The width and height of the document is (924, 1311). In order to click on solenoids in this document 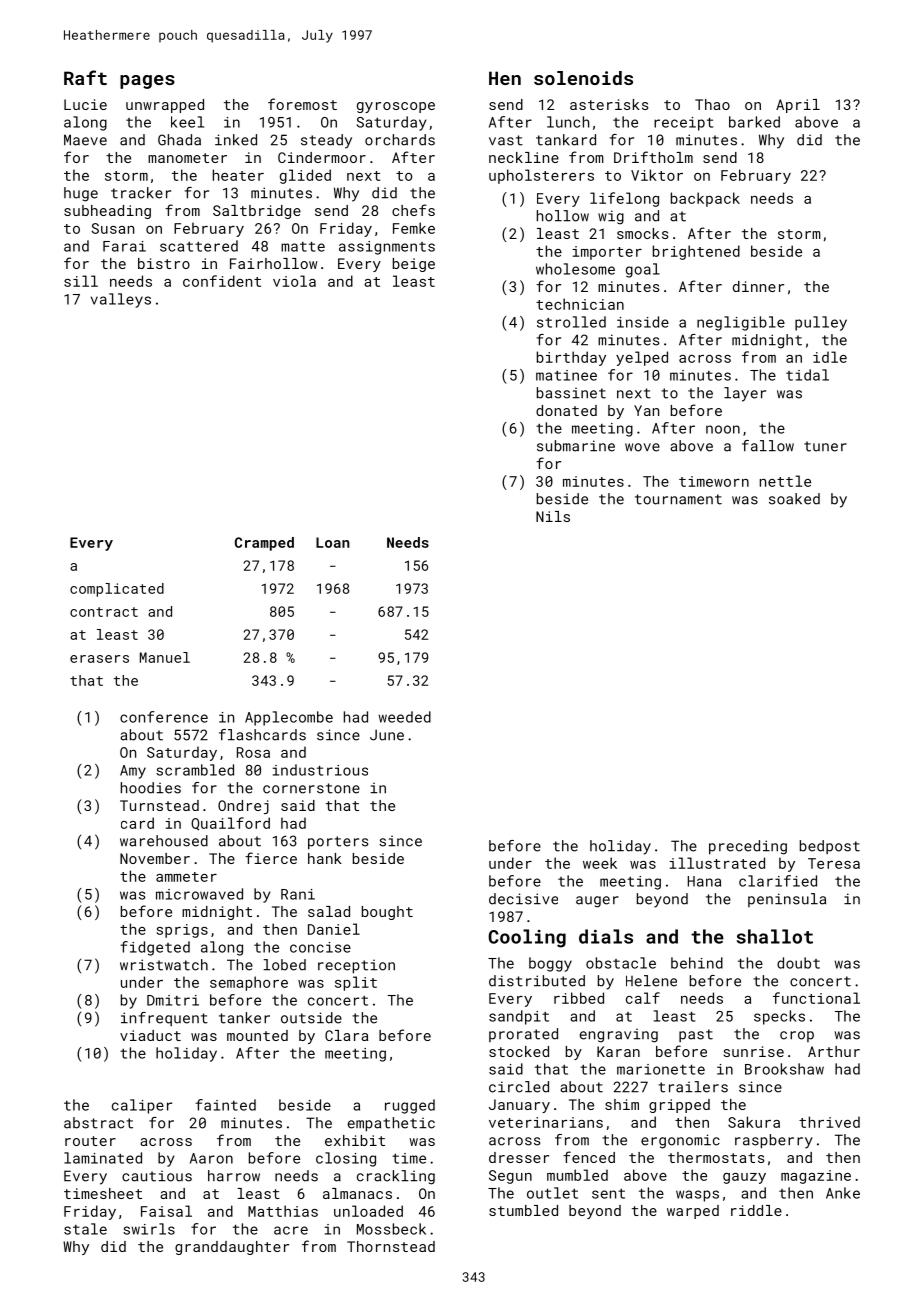, I will do `click(583, 78)`.
